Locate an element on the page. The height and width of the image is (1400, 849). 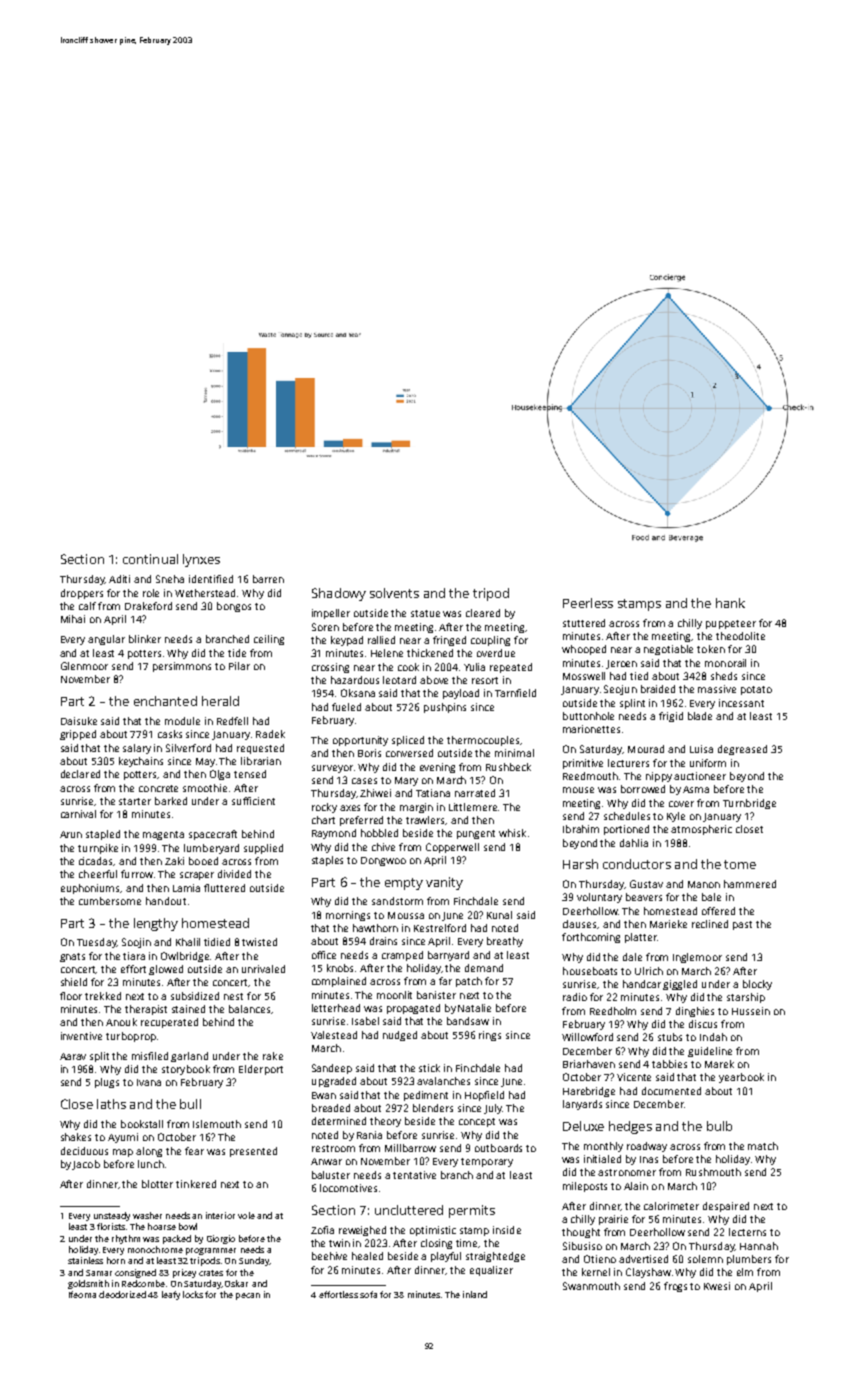
Turnbridge is located at coordinates (749, 804).
